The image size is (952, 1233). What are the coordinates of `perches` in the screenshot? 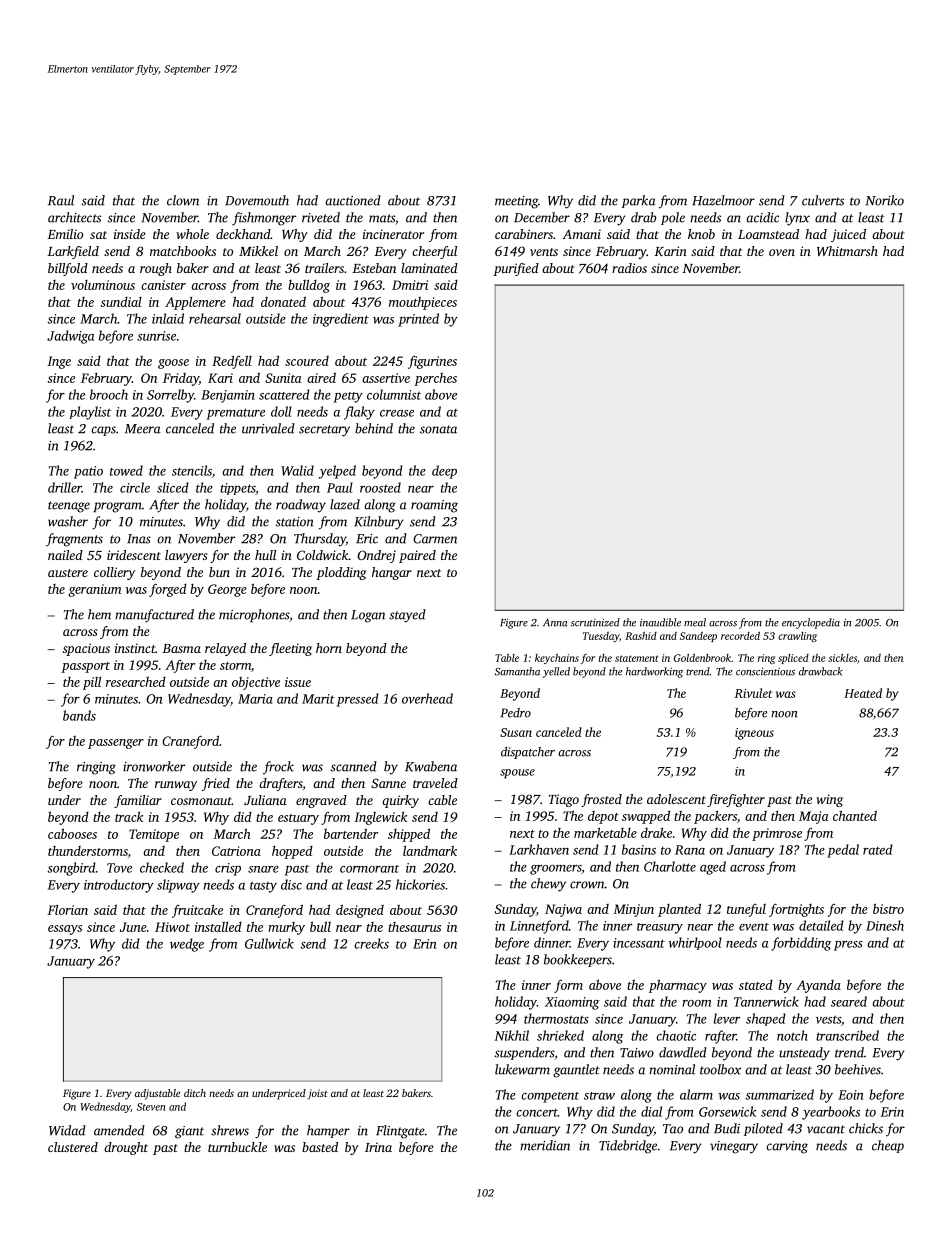 It's located at (435, 379).
